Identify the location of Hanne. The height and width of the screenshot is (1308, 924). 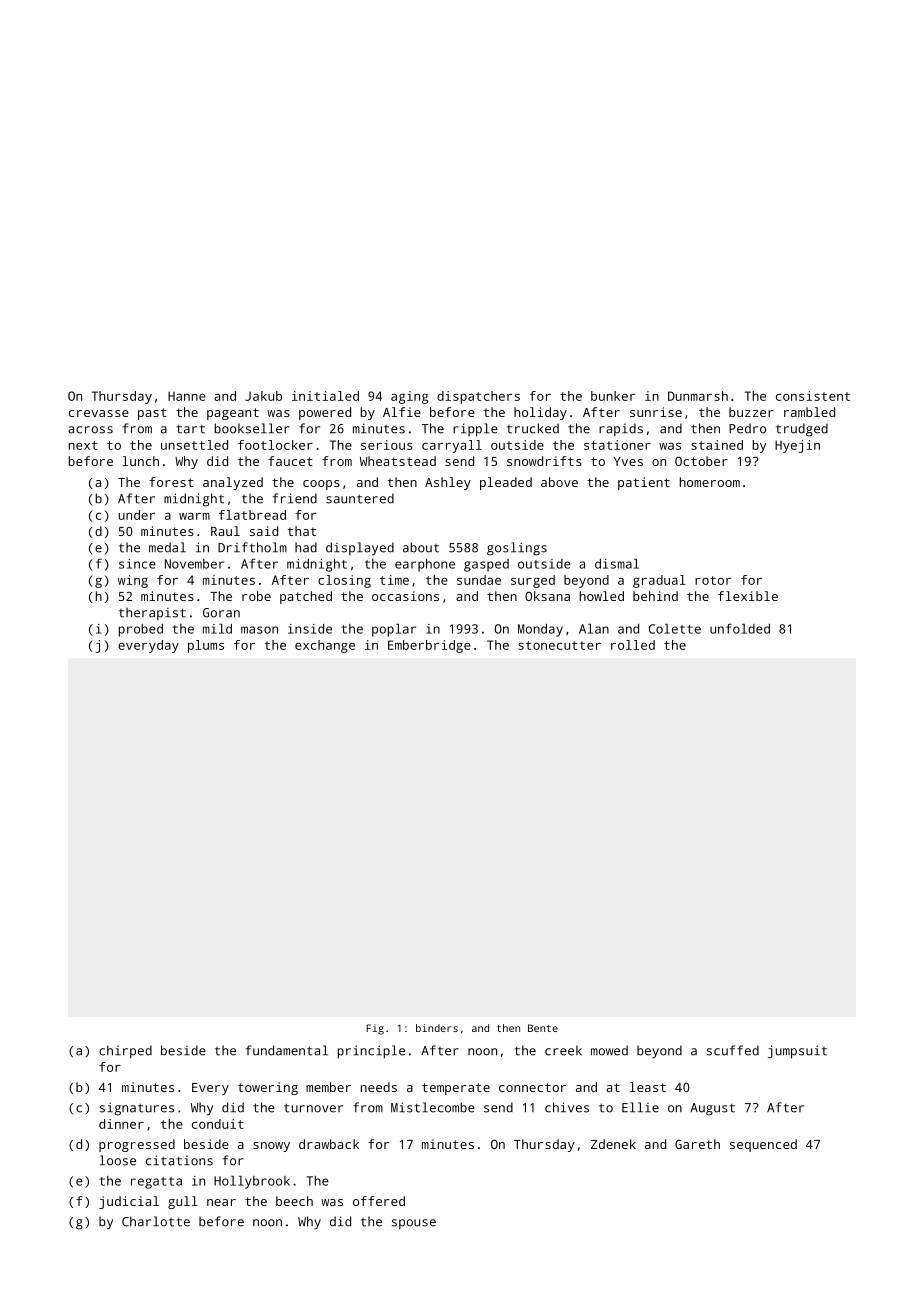
(187, 396).
